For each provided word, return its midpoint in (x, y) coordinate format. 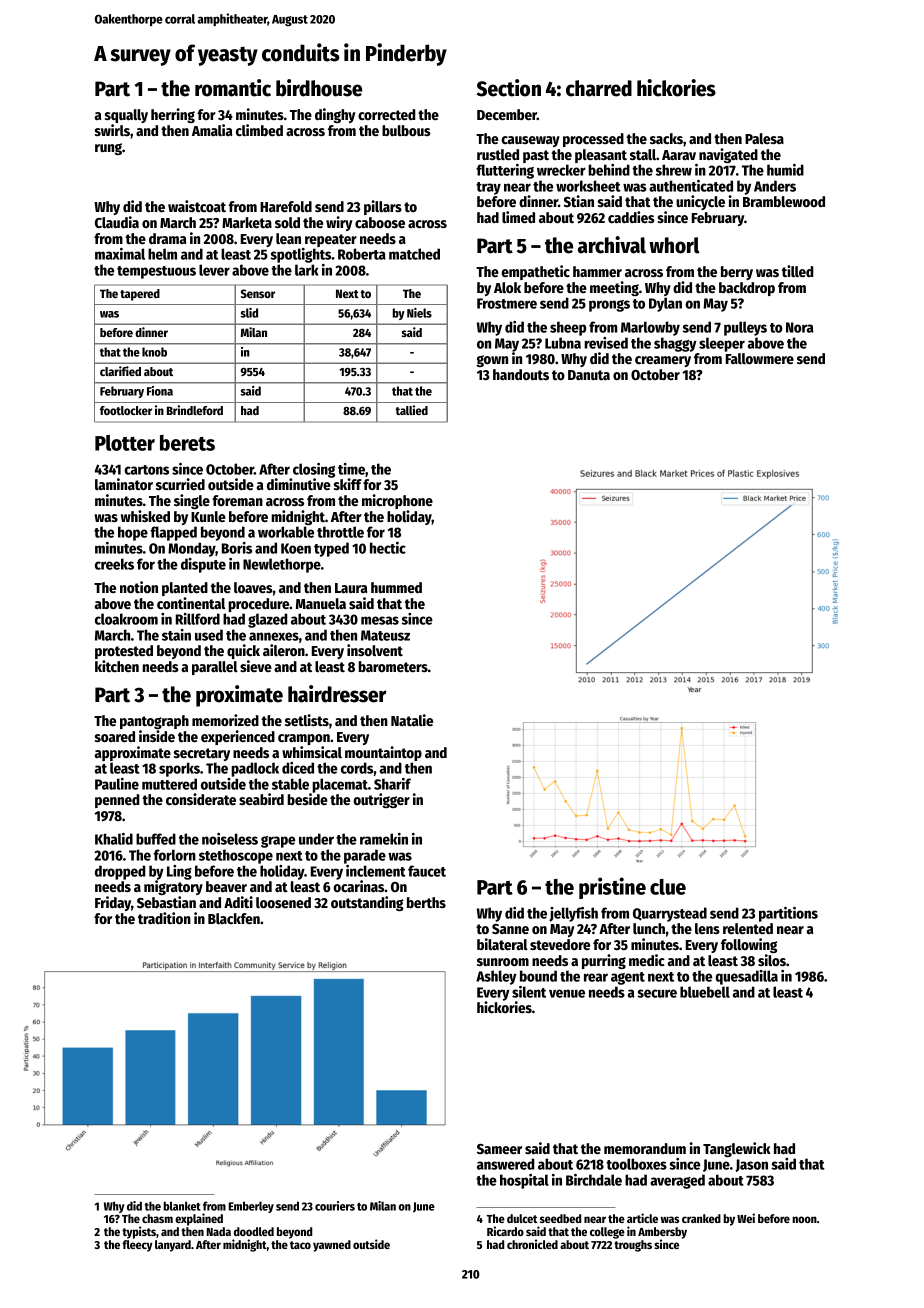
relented (748, 928)
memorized (225, 720)
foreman (237, 500)
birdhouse (319, 88)
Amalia (212, 130)
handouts (521, 374)
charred (599, 88)
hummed (396, 587)
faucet (427, 871)
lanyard (173, 1246)
